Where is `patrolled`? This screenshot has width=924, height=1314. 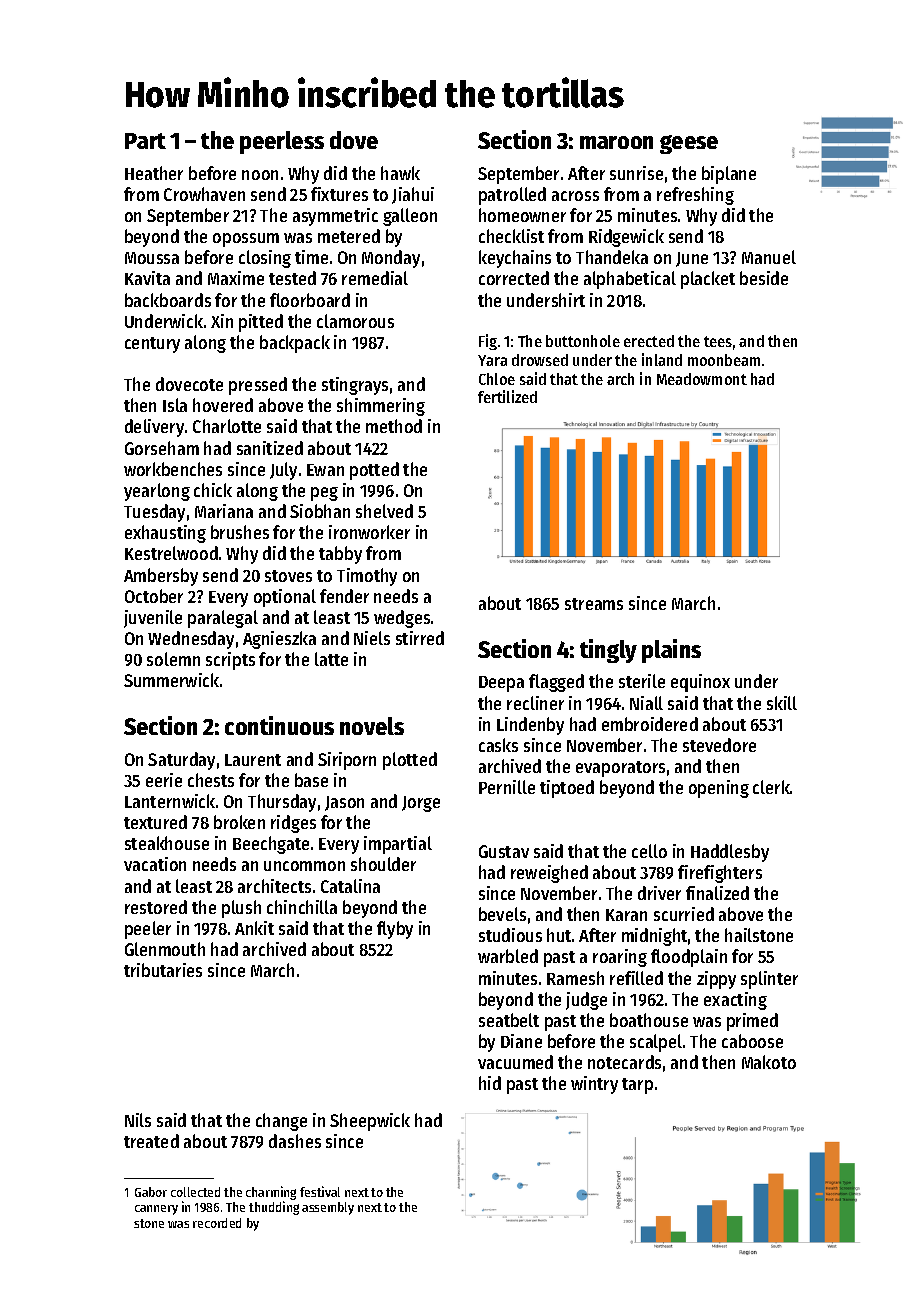 patrolled is located at coordinates (512, 196).
